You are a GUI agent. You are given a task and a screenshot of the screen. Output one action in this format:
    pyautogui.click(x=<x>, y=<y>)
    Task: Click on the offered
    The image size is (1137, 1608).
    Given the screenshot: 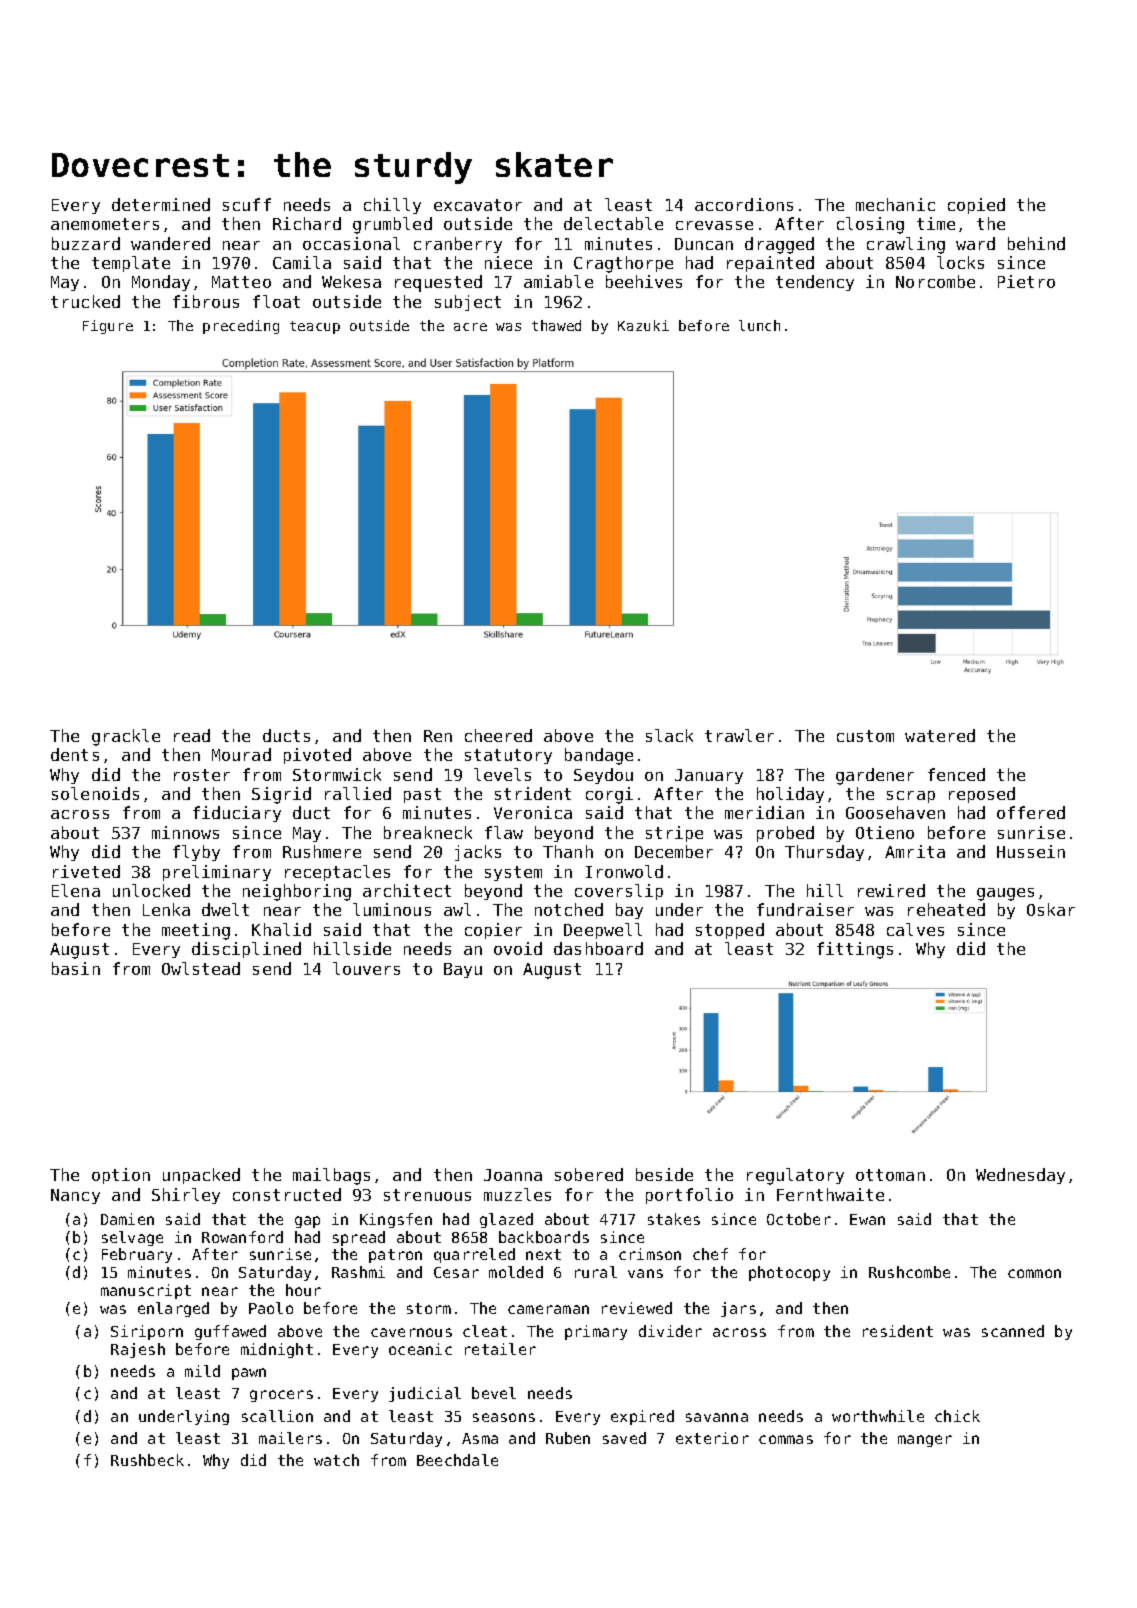 What is the action you would take?
    pyautogui.click(x=1031, y=812)
